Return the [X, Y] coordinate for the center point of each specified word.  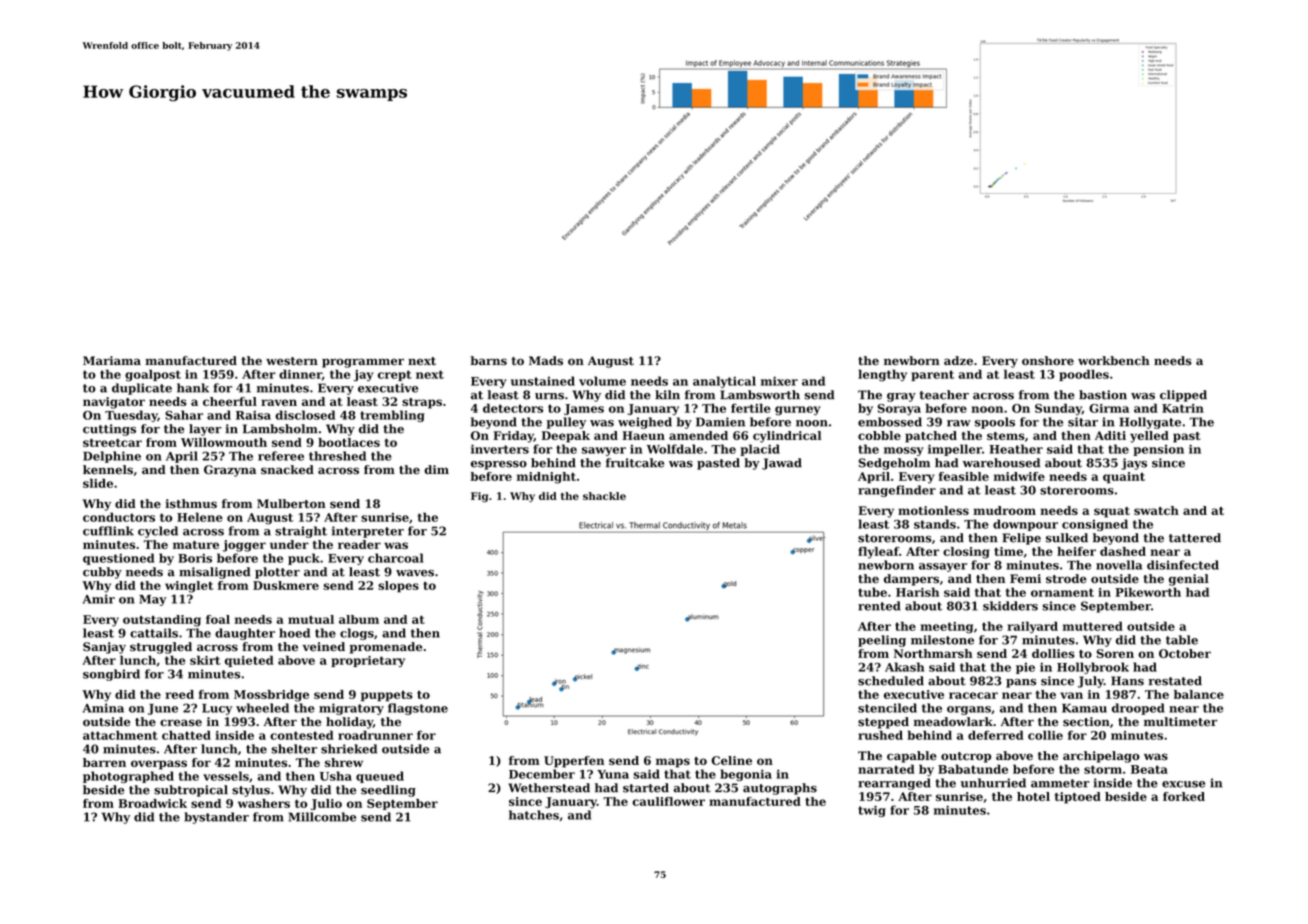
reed [179, 694]
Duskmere [286, 585]
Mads [546, 361]
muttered [1093, 626]
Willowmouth [224, 442]
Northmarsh [933, 653]
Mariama [112, 360]
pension [1158, 450]
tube [872, 592]
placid [760, 450]
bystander [216, 818]
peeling [882, 641]
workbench [1114, 361]
